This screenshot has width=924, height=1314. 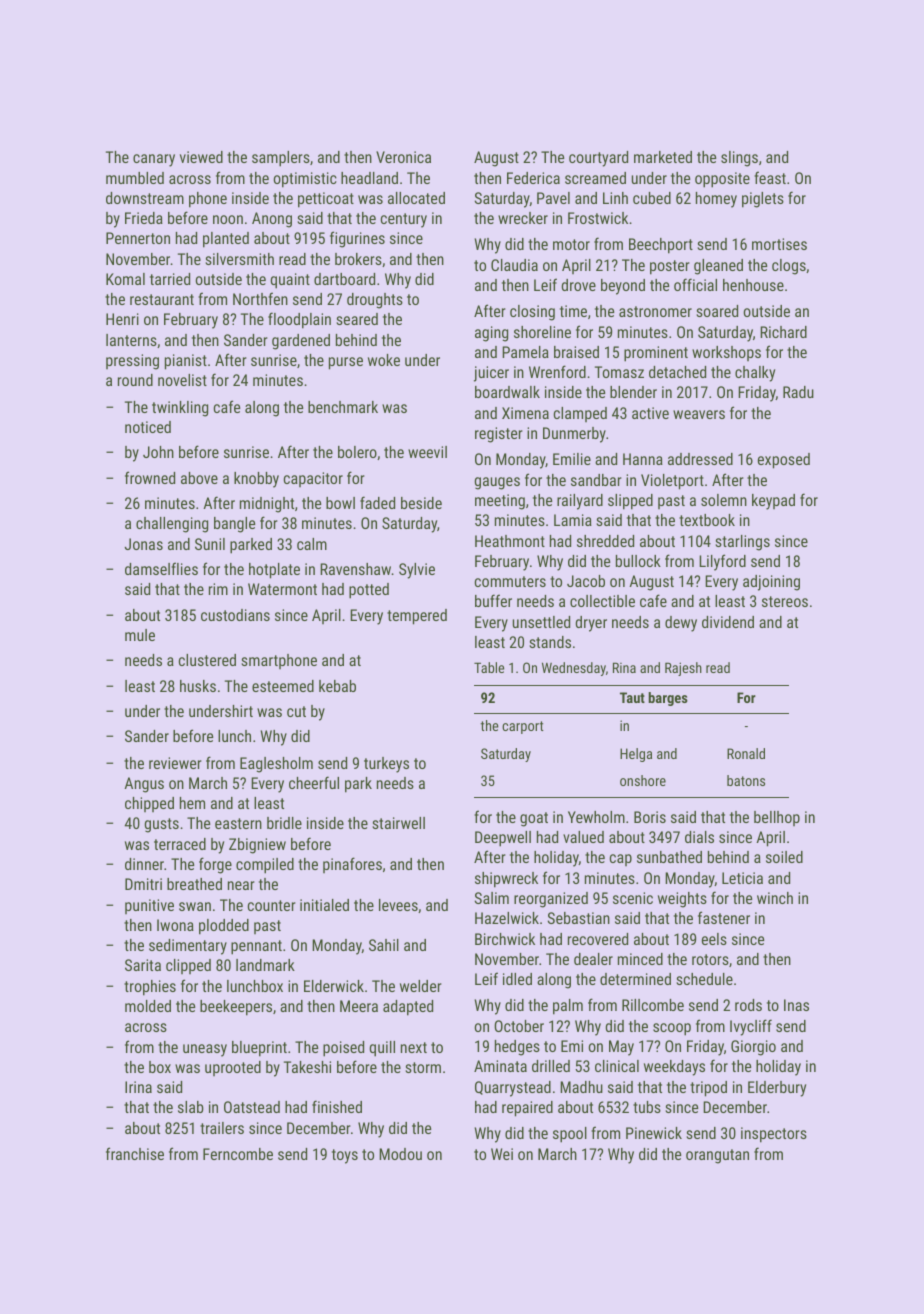 I want to click on turkeys, so click(x=386, y=765).
